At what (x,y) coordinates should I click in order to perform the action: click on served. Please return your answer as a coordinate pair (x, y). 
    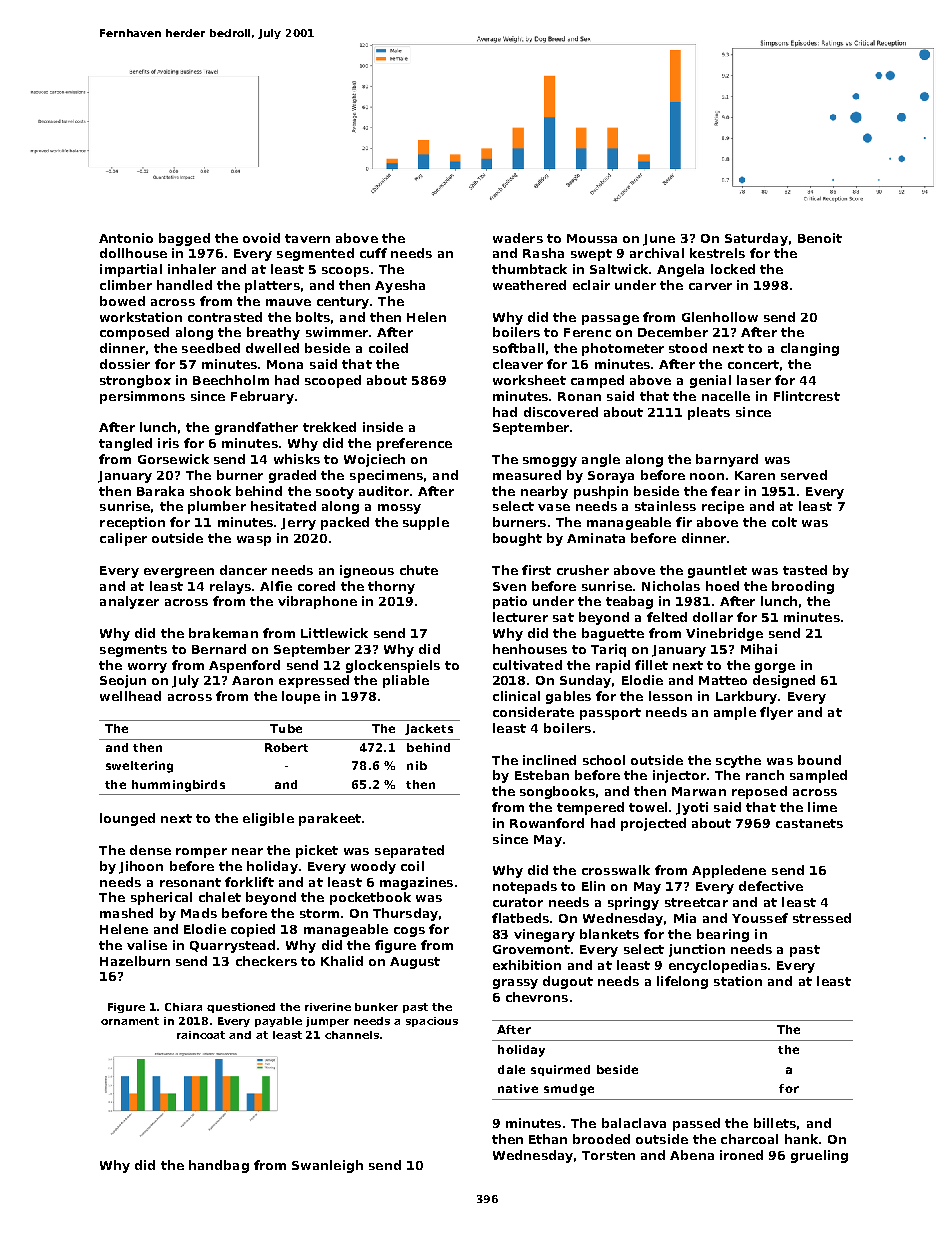
    Looking at the image, I should click on (804, 475).
